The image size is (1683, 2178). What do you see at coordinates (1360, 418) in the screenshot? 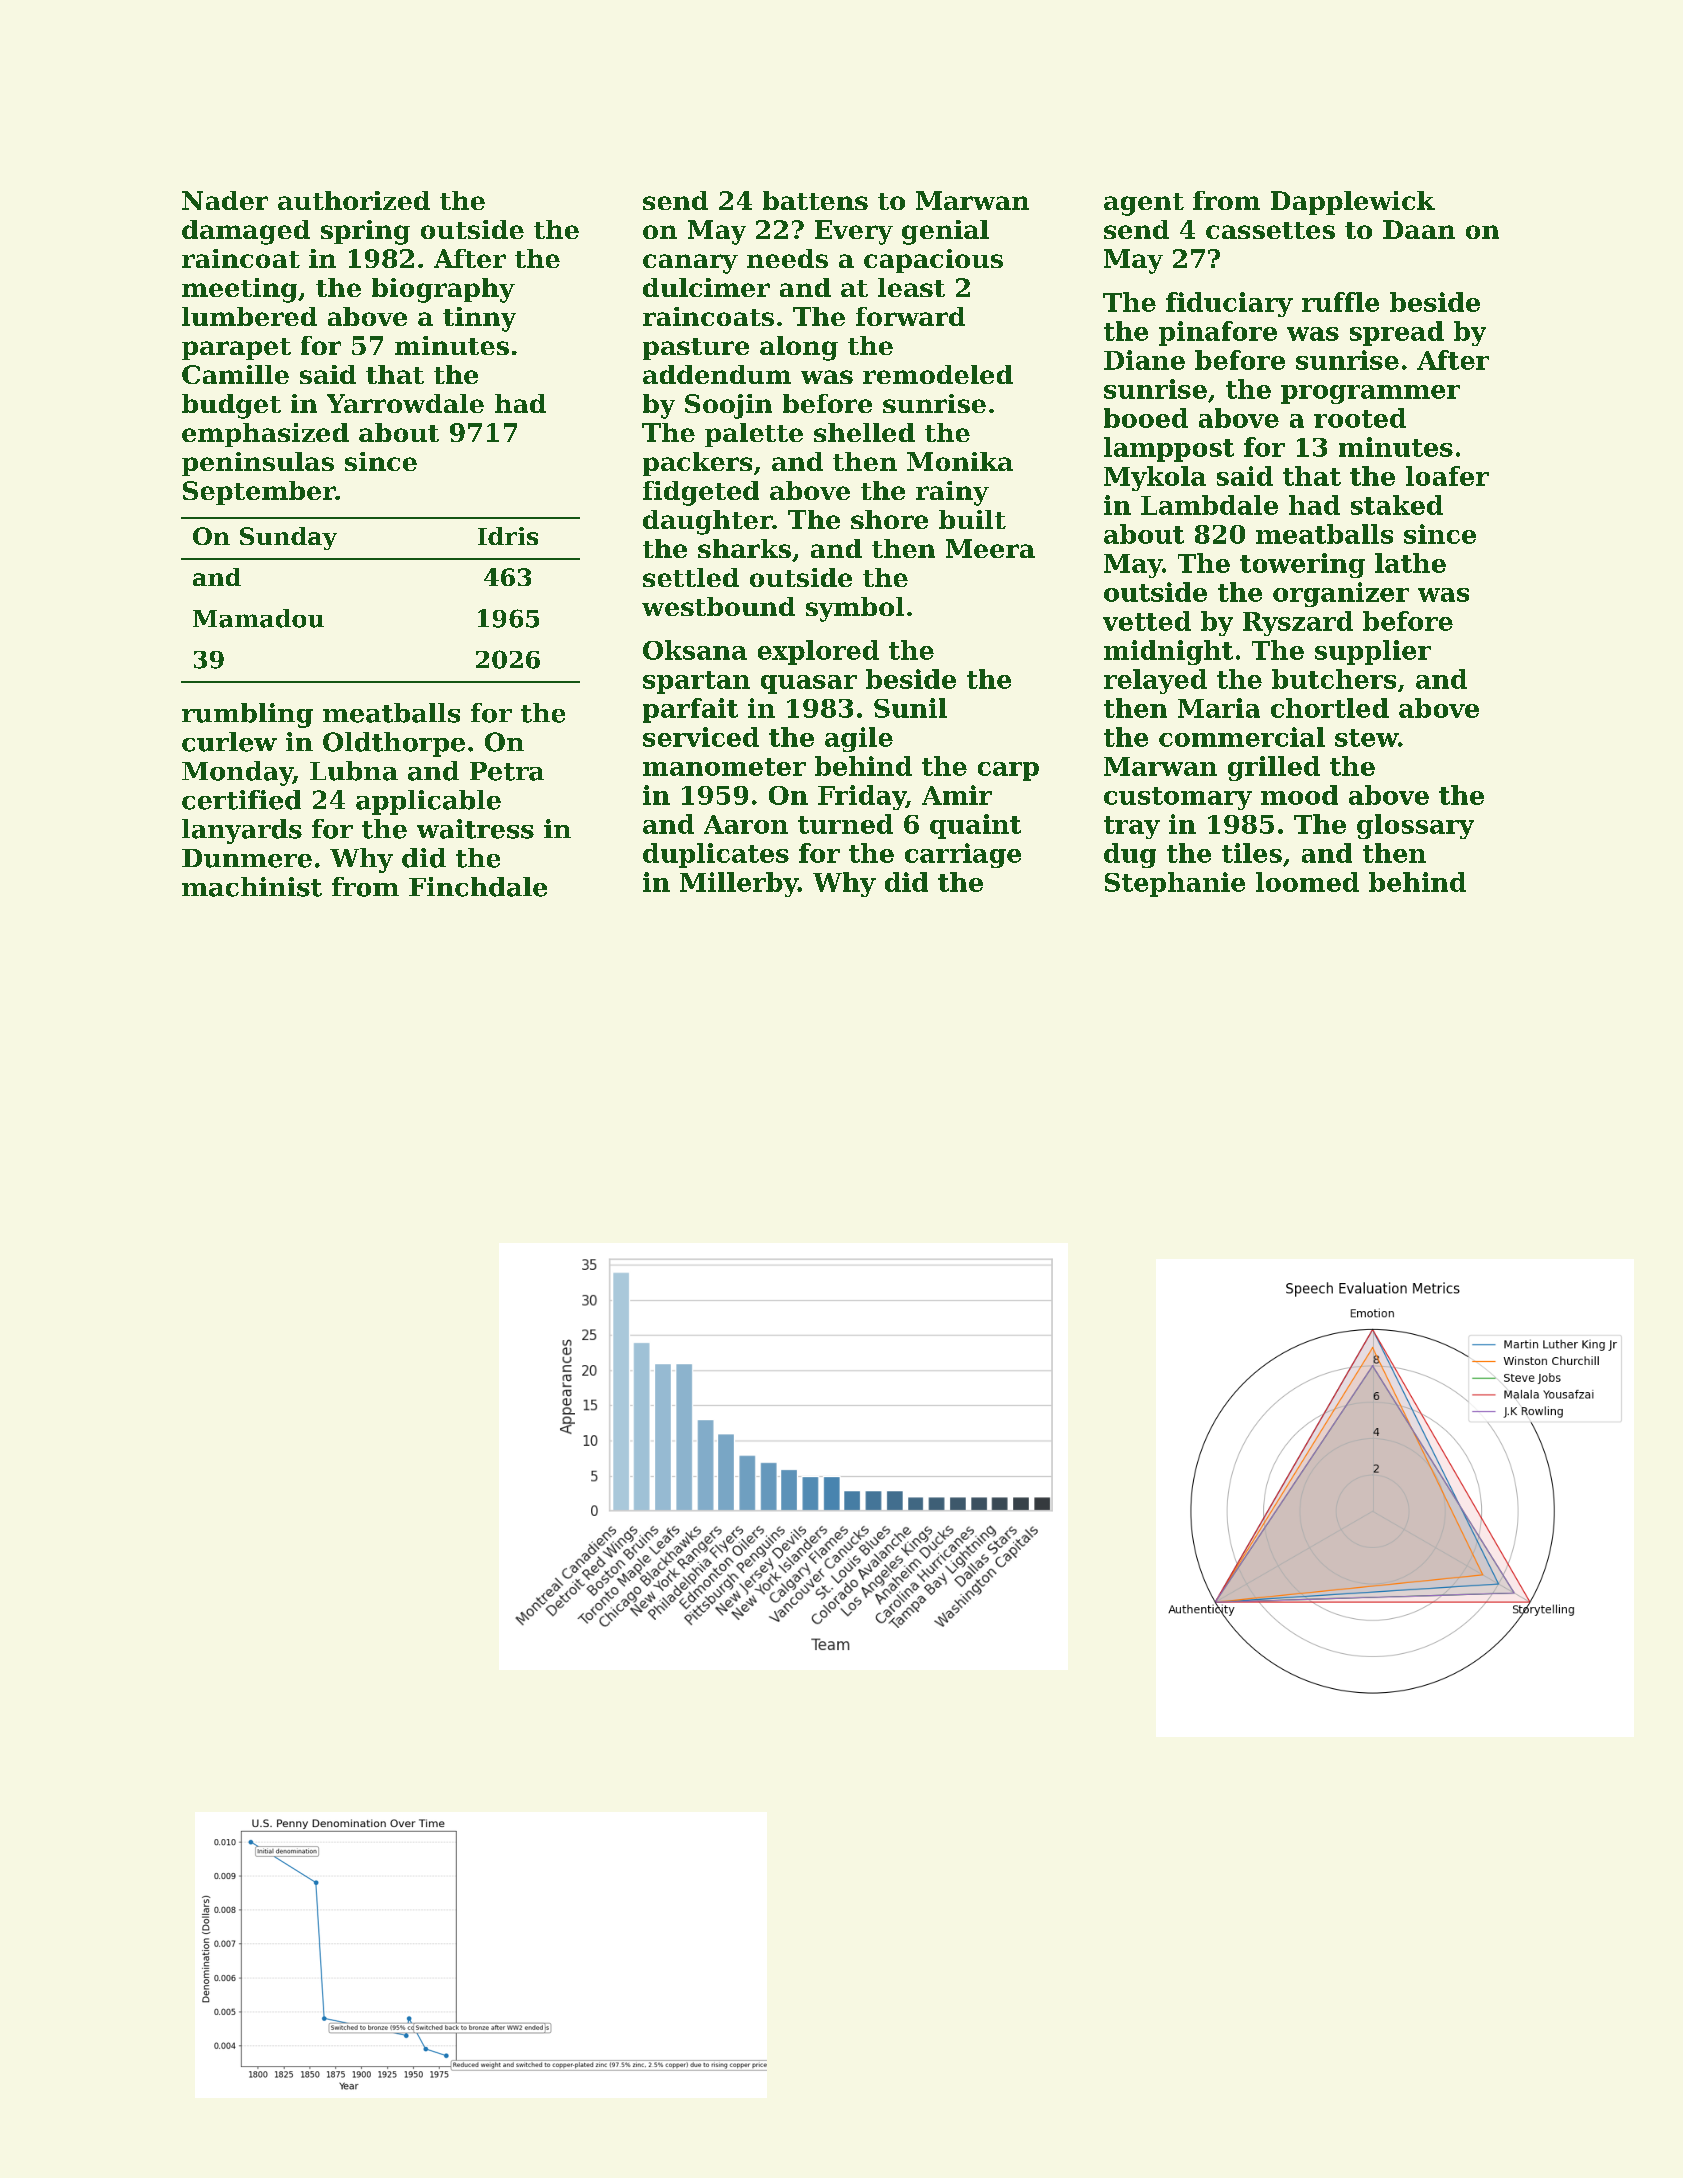
I see `rooted` at bounding box center [1360, 418].
